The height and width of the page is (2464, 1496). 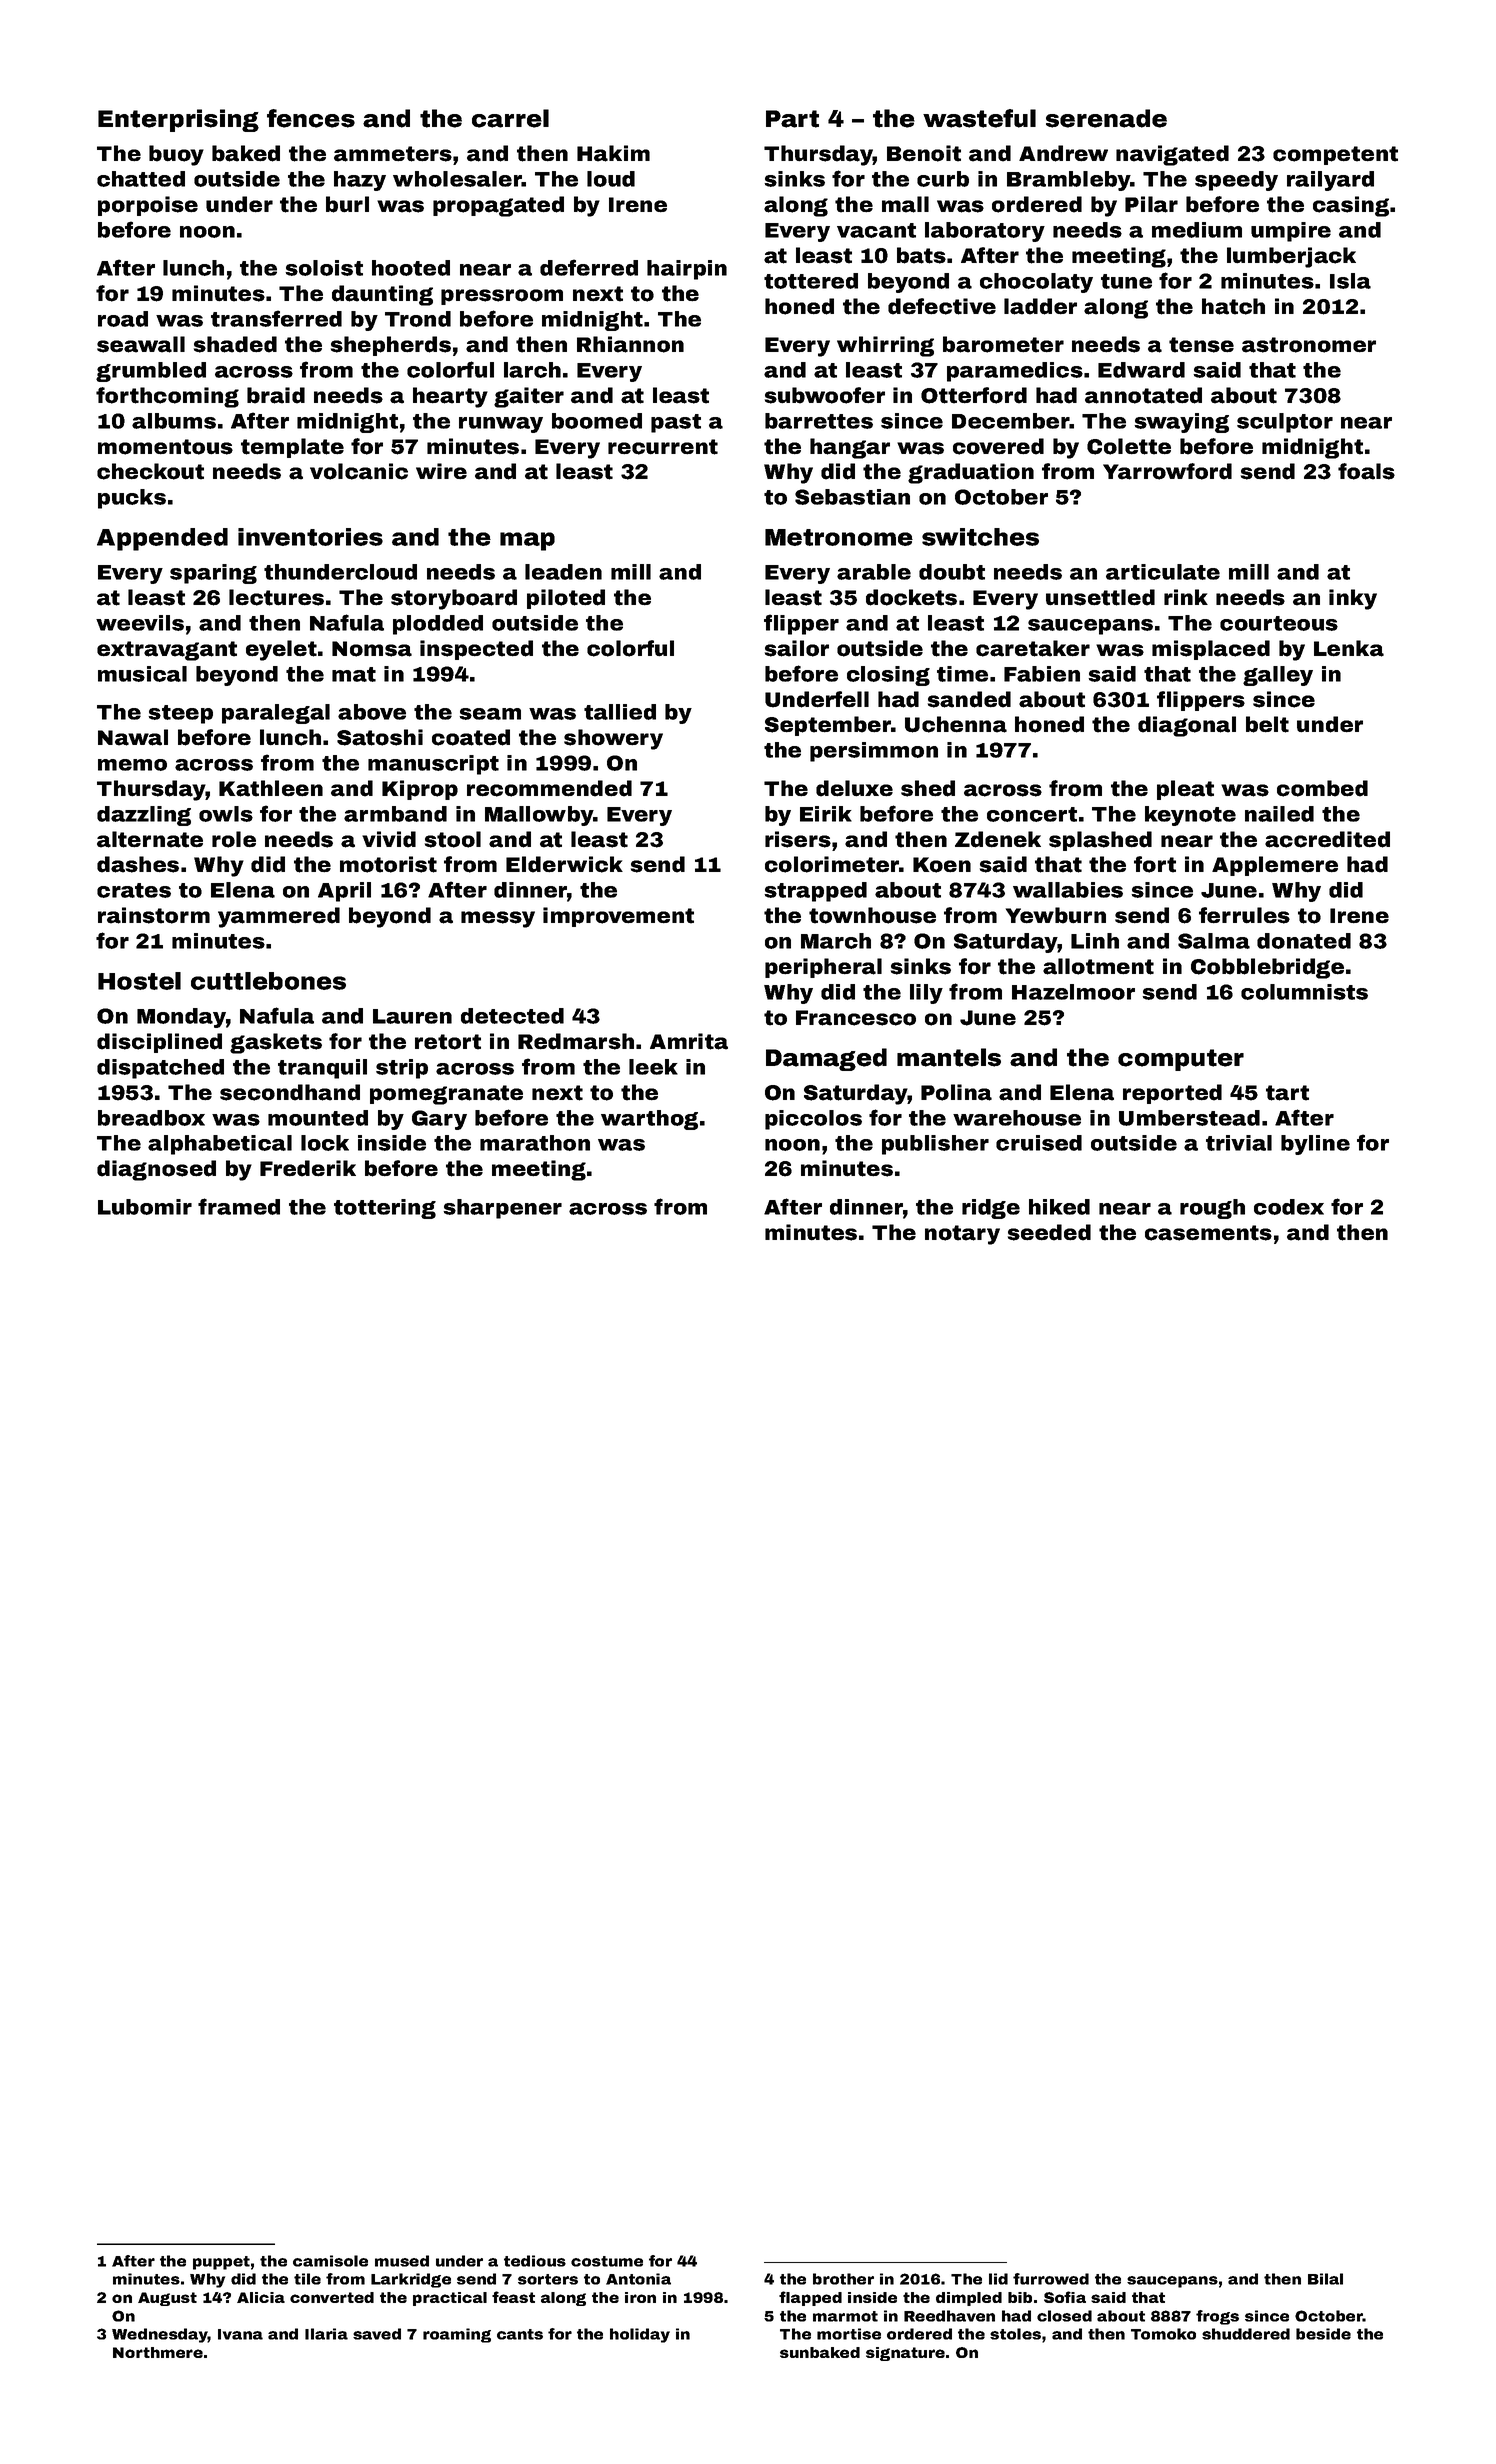 I want to click on Lenka, so click(x=1349, y=648).
